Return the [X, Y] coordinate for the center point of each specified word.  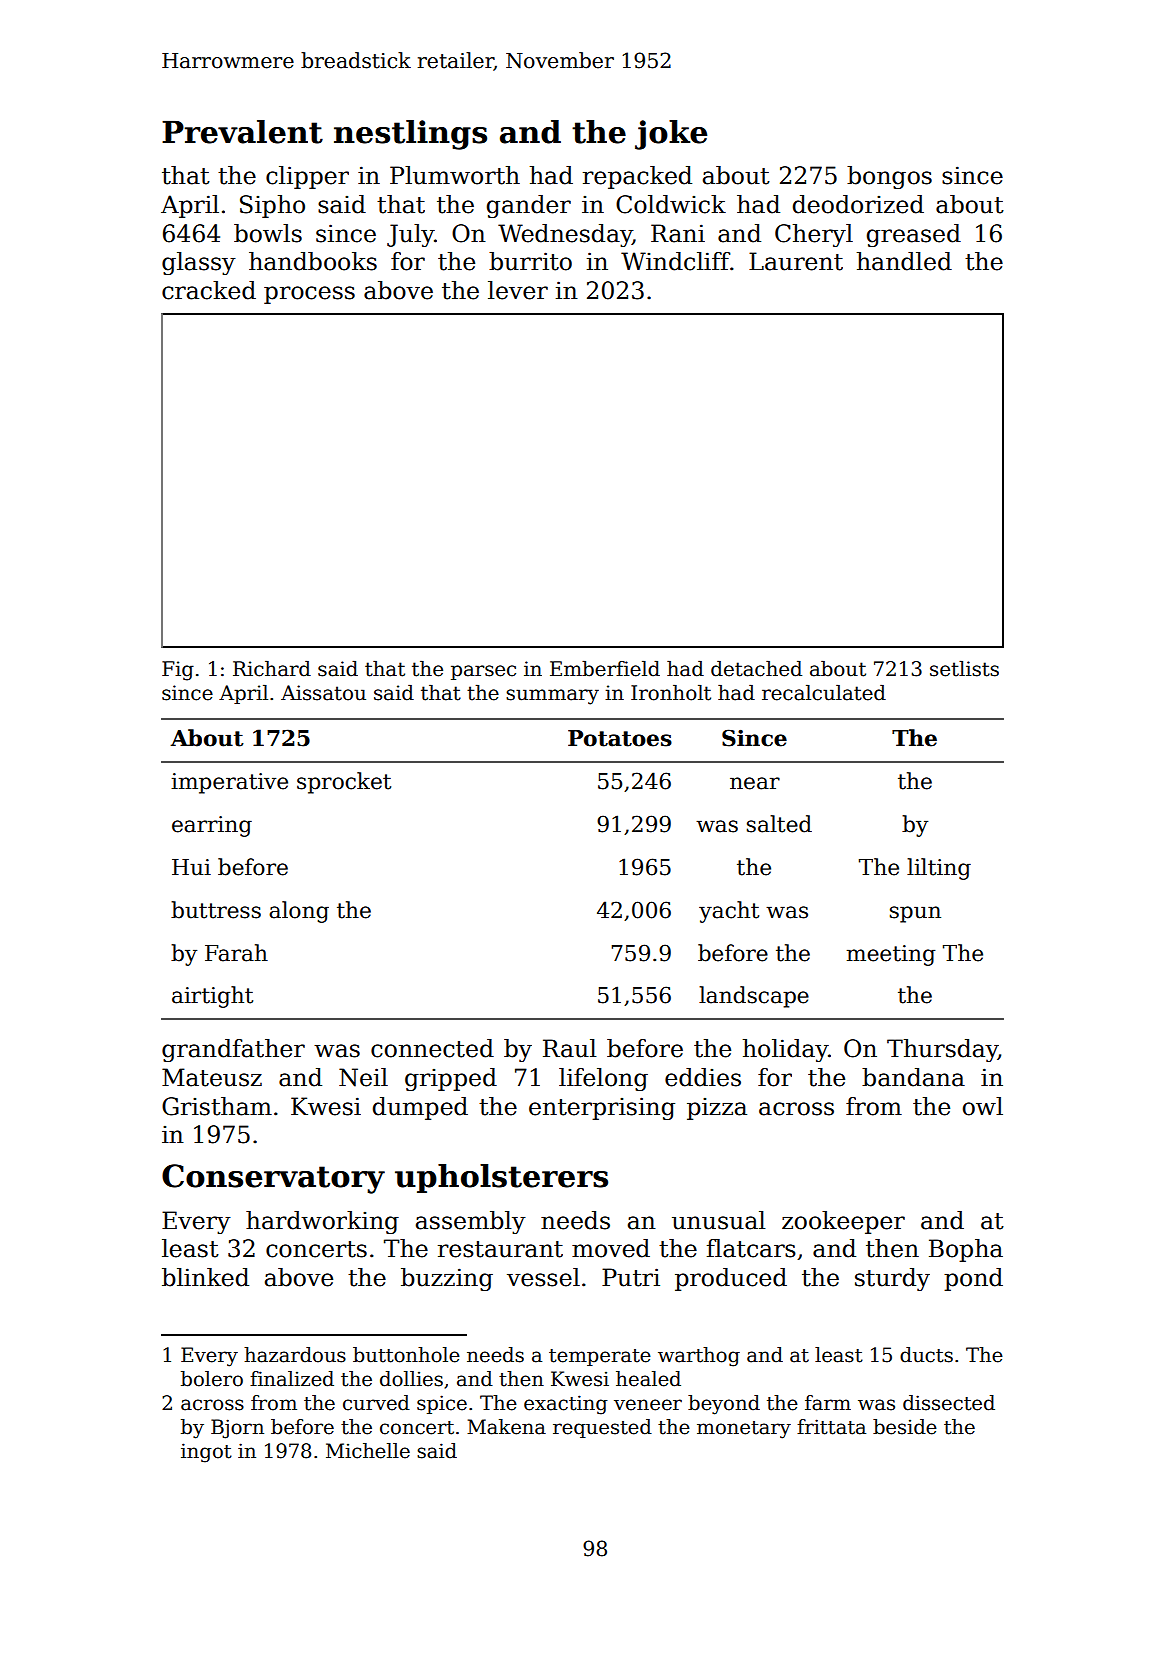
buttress [216, 910]
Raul [570, 1048]
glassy [199, 263]
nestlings [410, 135]
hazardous [295, 1355]
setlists [964, 669]
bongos [889, 177]
